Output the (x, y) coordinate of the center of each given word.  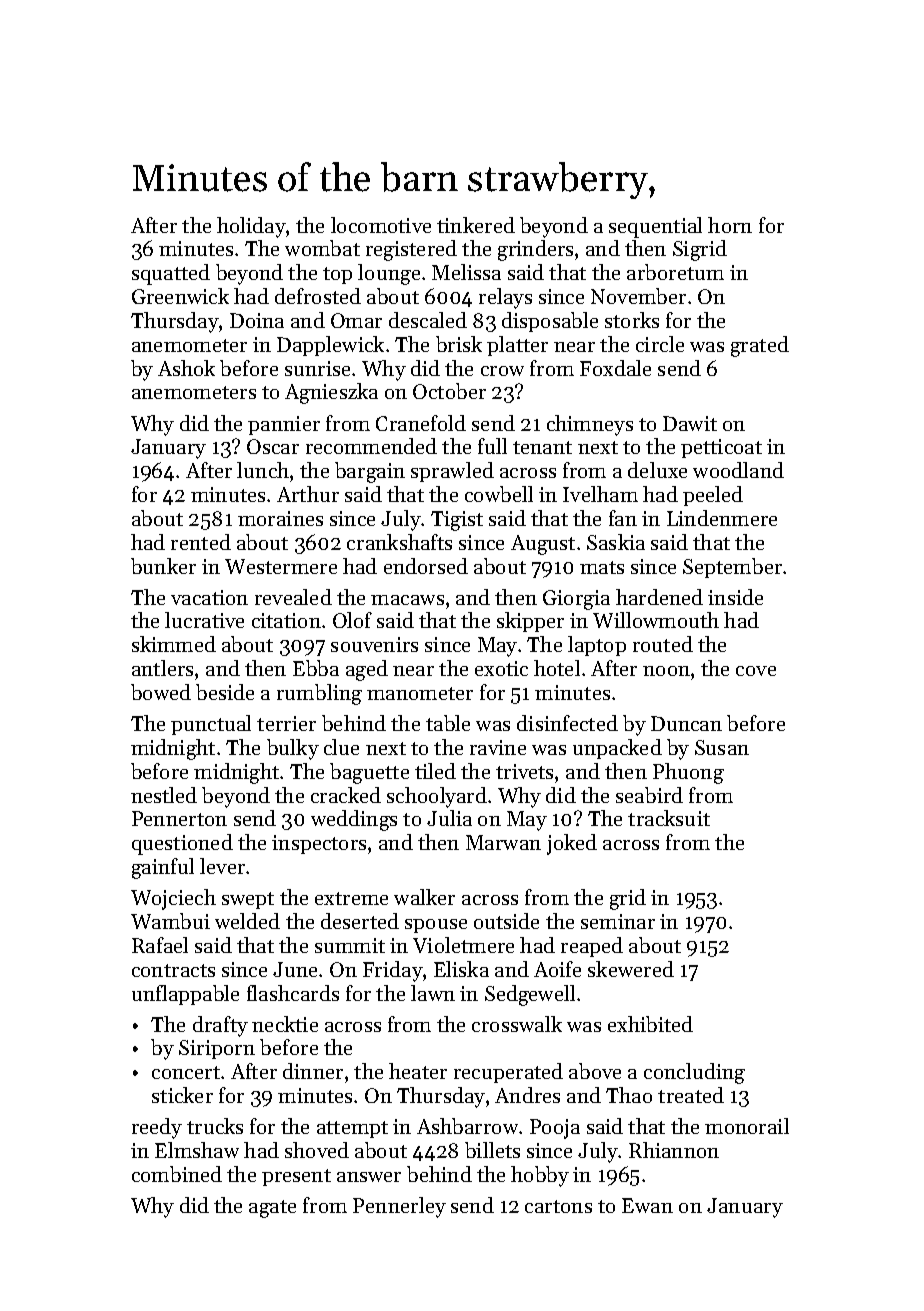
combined (177, 1174)
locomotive (381, 225)
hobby (540, 1176)
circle (660, 344)
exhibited (650, 1024)
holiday (252, 227)
